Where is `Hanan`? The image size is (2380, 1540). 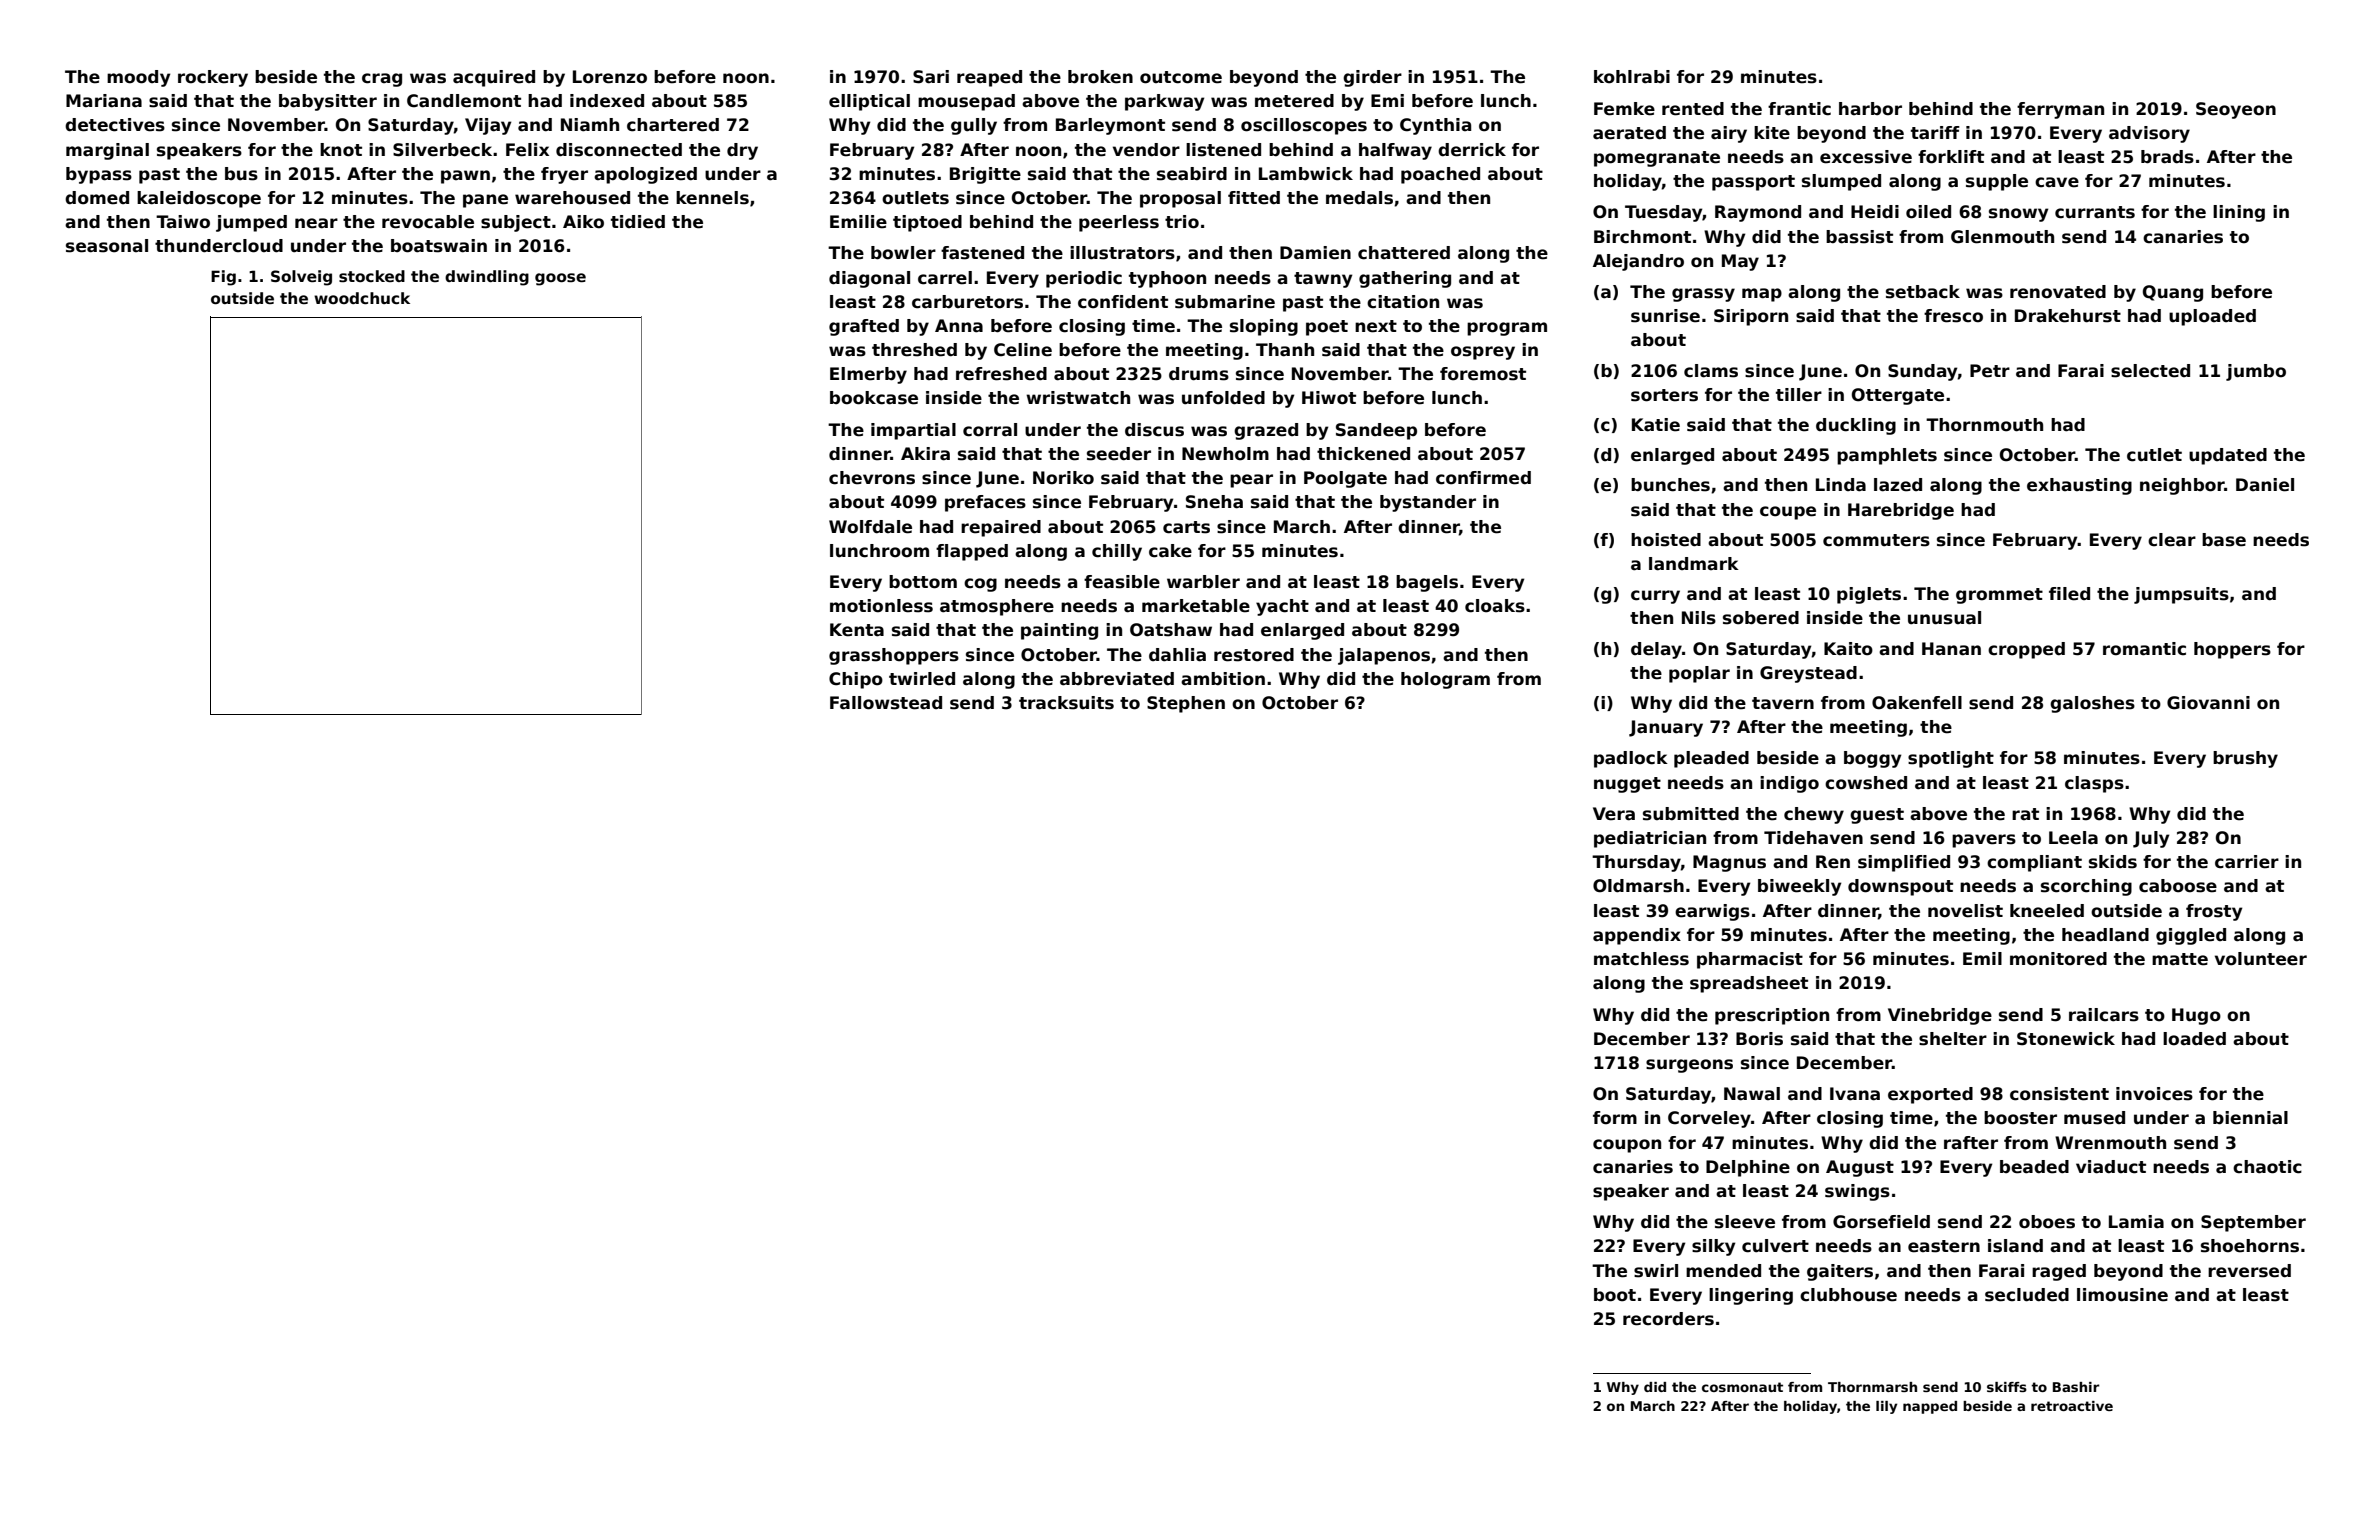
Hanan is located at coordinates (1951, 649).
